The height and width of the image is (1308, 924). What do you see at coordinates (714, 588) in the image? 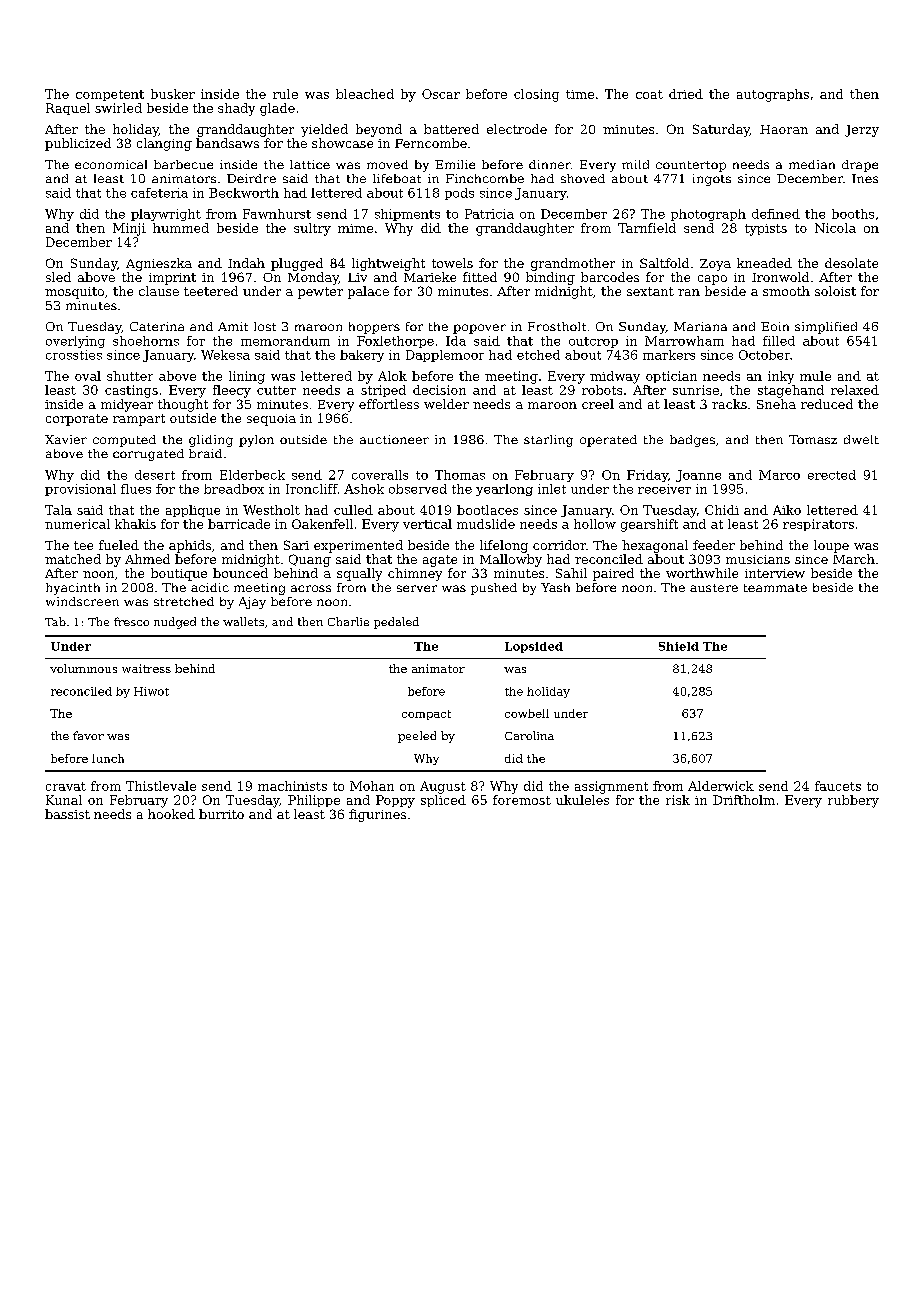
I see `austere` at bounding box center [714, 588].
